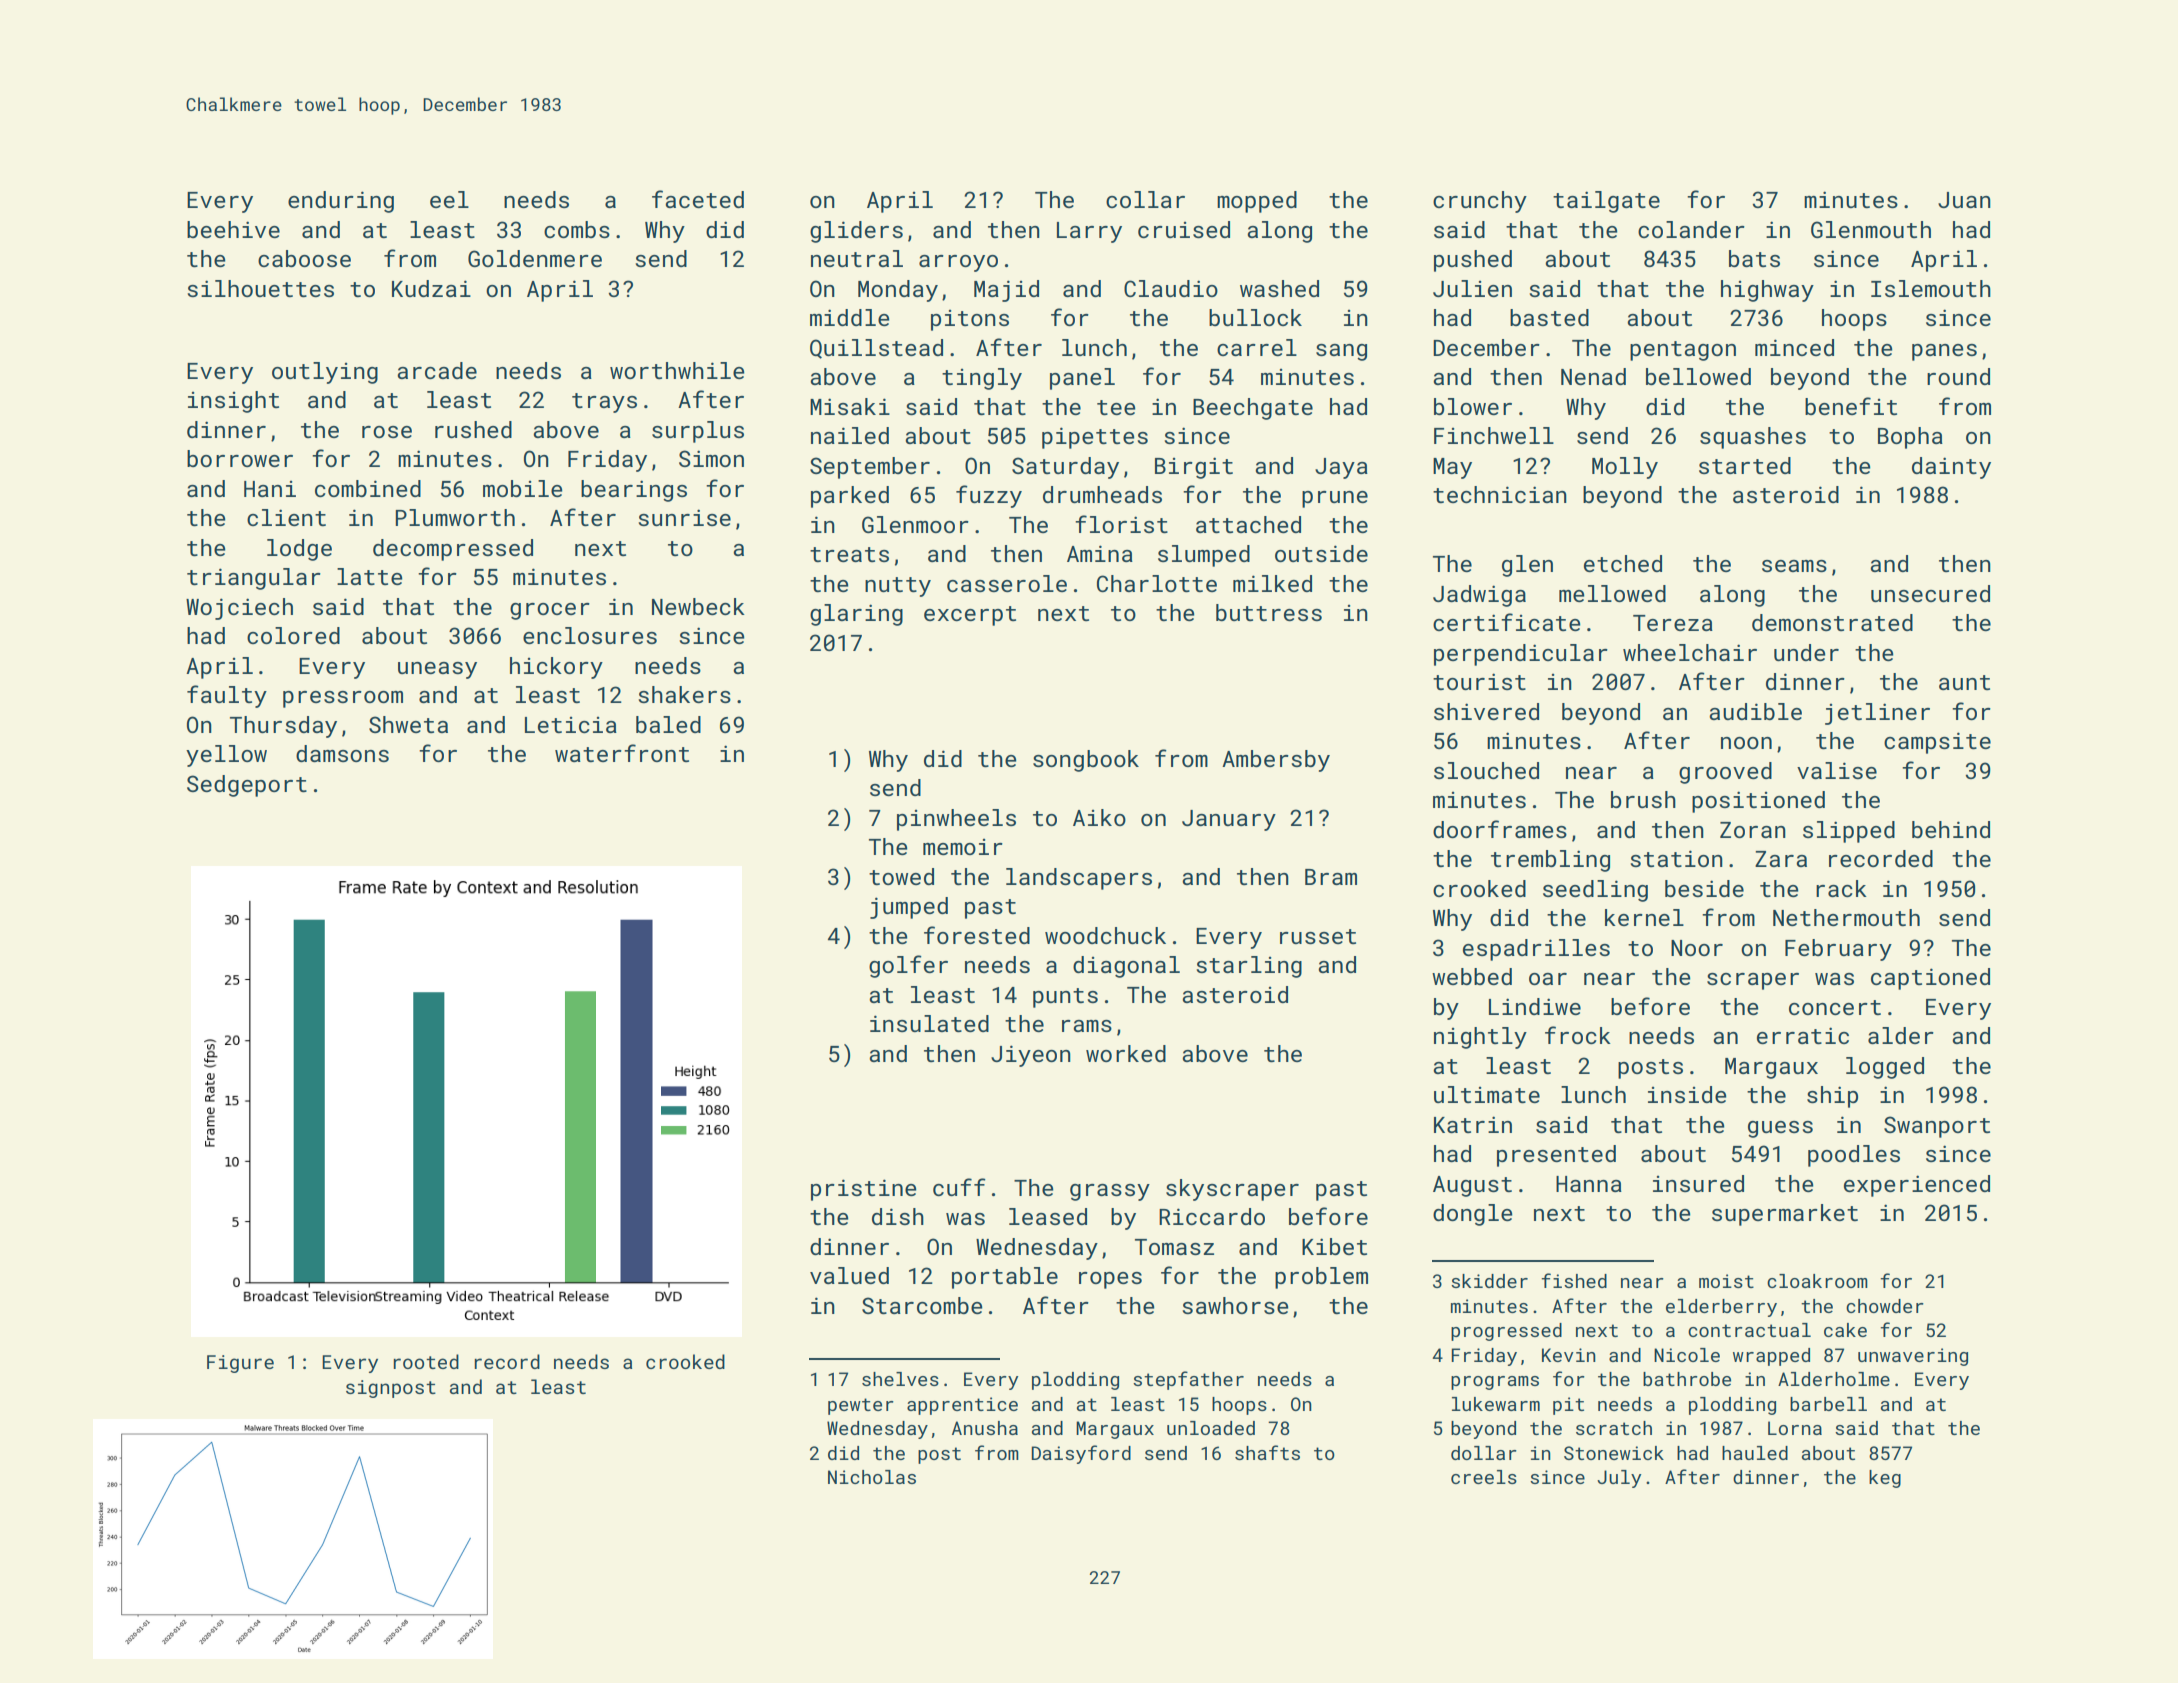 The height and width of the screenshot is (1683, 2178). What do you see at coordinates (431, 288) in the screenshot?
I see `Kudzai` at bounding box center [431, 288].
